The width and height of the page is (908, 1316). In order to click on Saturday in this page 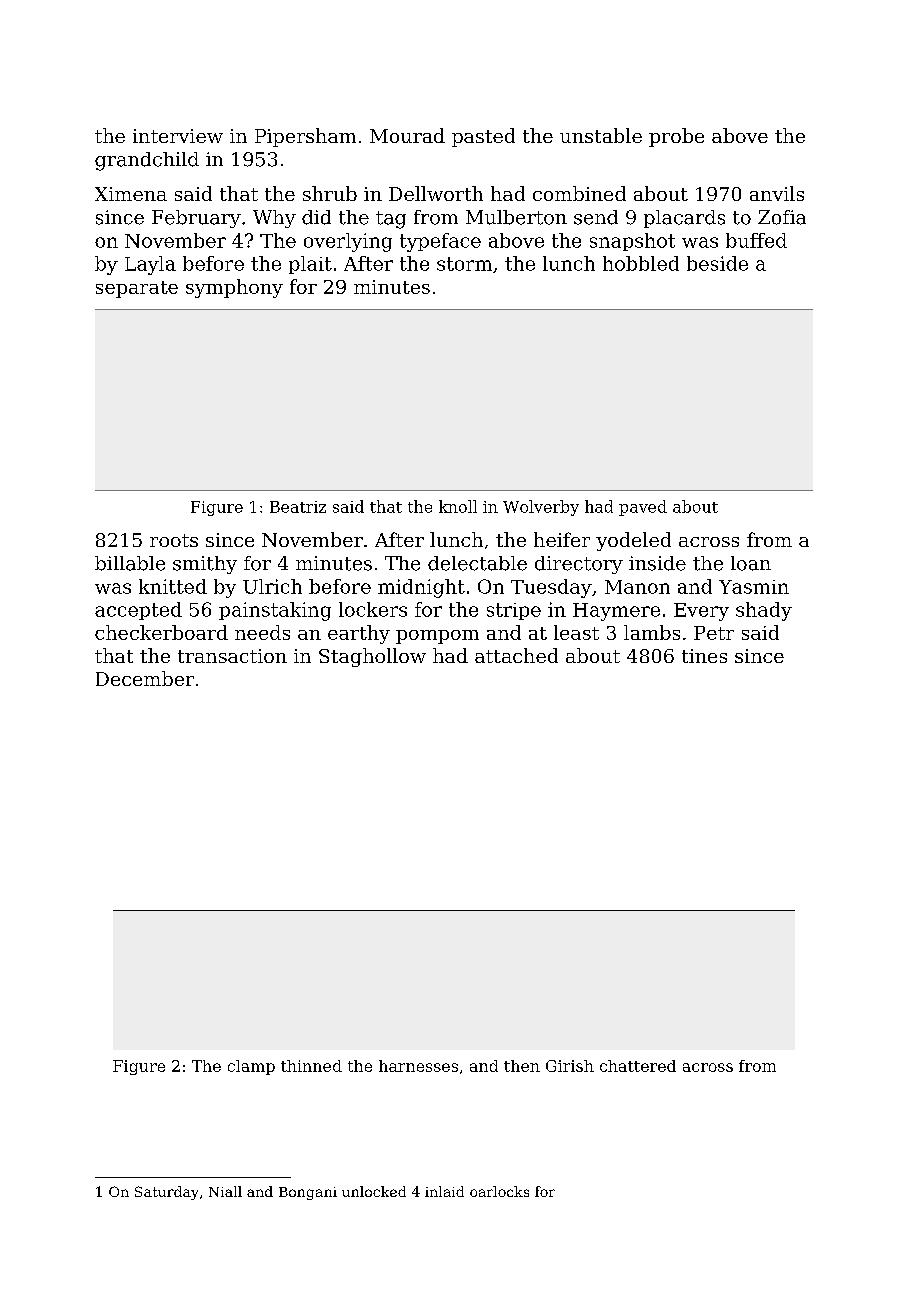, I will do `click(166, 1193)`.
